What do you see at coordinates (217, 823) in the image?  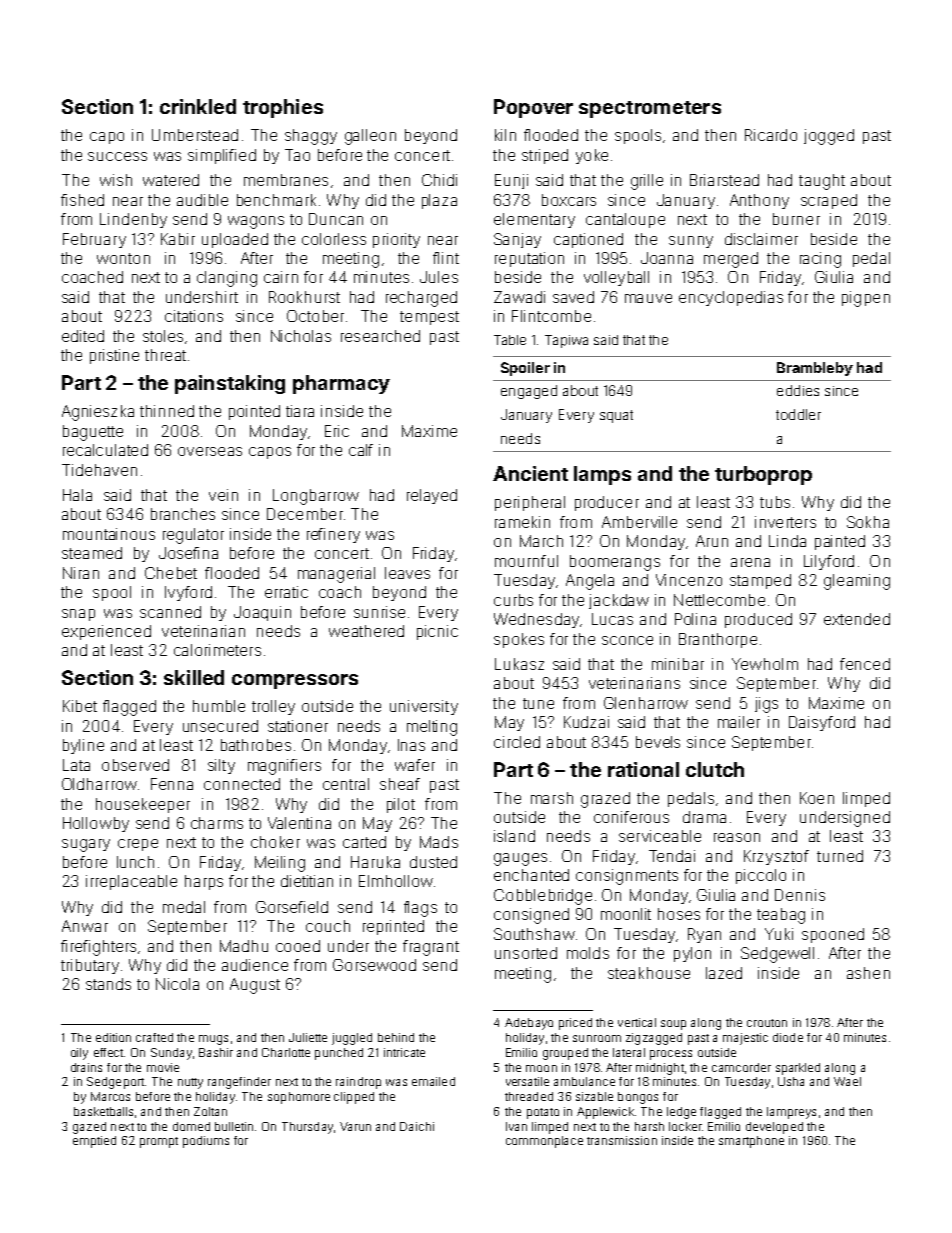 I see `charms` at bounding box center [217, 823].
